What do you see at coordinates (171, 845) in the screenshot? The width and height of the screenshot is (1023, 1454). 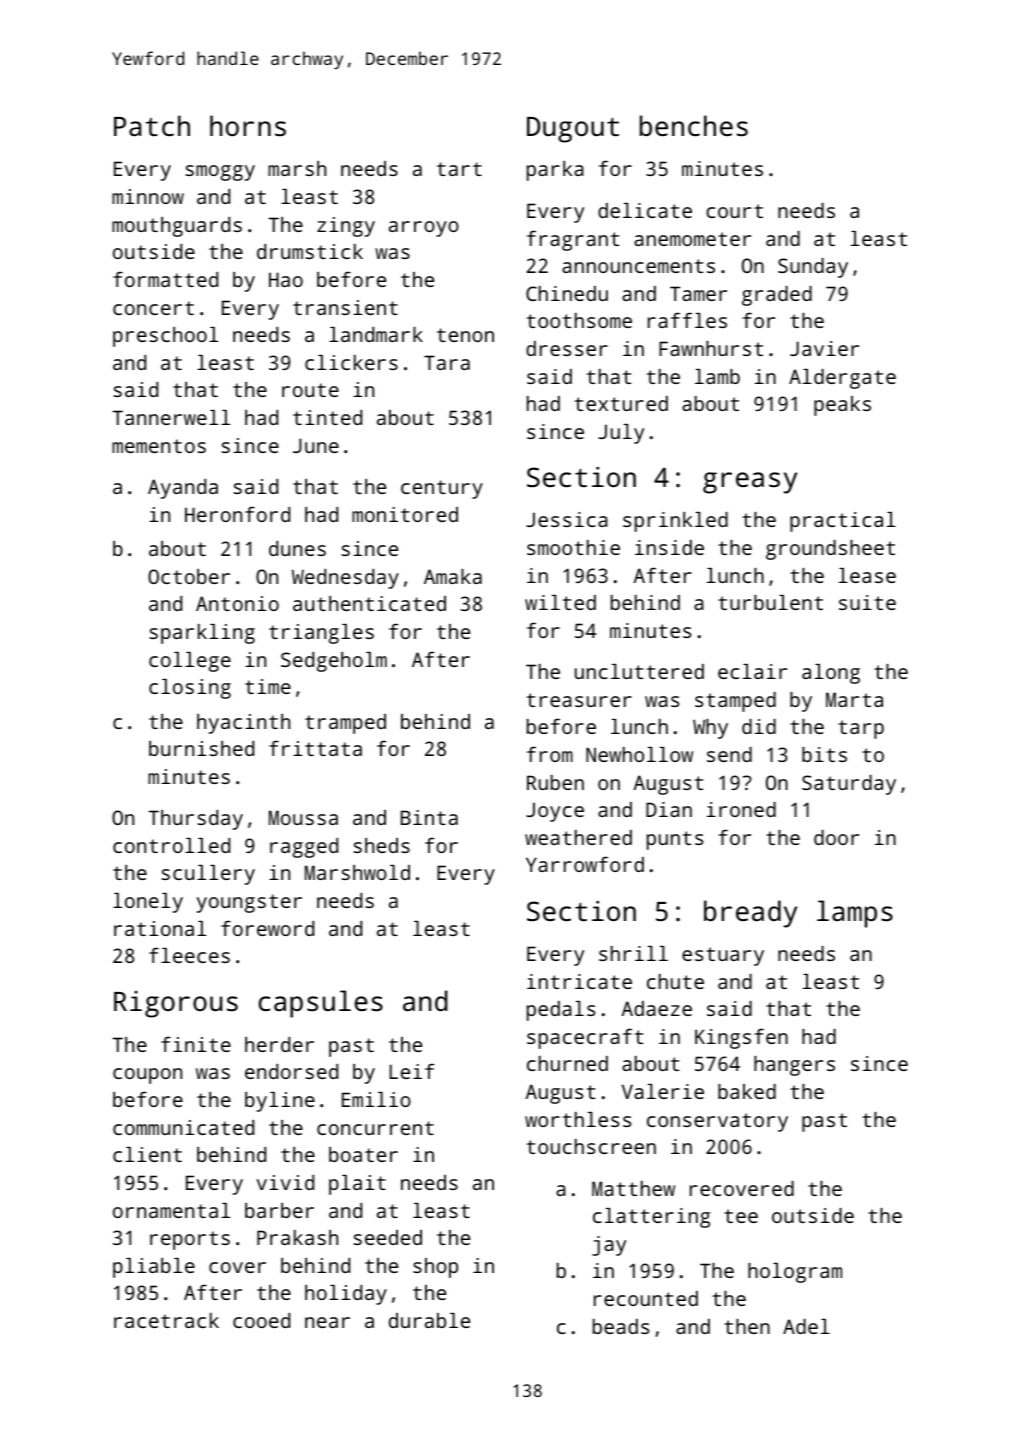 I see `controlled` at bounding box center [171, 845].
